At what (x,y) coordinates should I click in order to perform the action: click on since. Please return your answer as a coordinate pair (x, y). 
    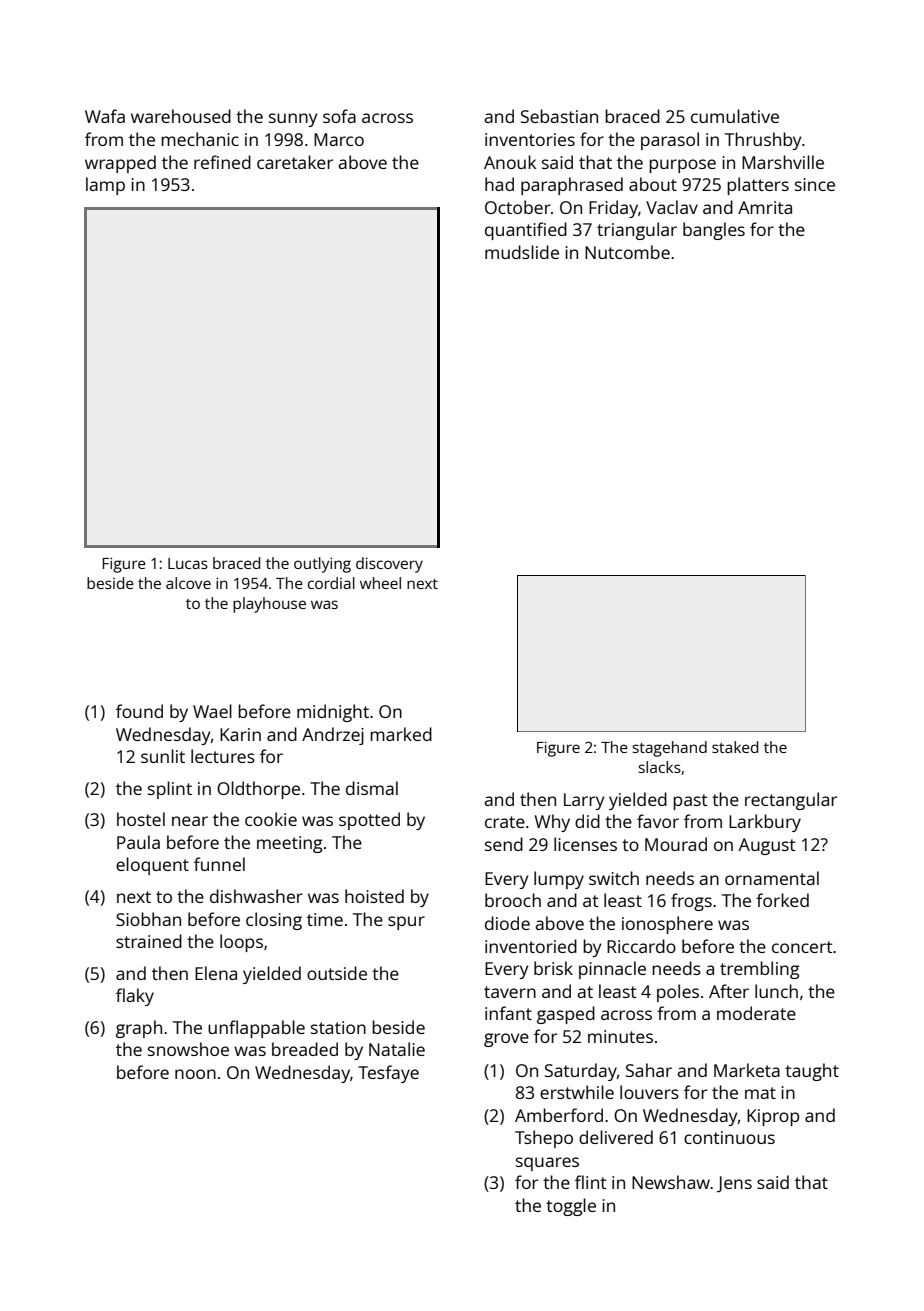
    Looking at the image, I should click on (815, 184).
